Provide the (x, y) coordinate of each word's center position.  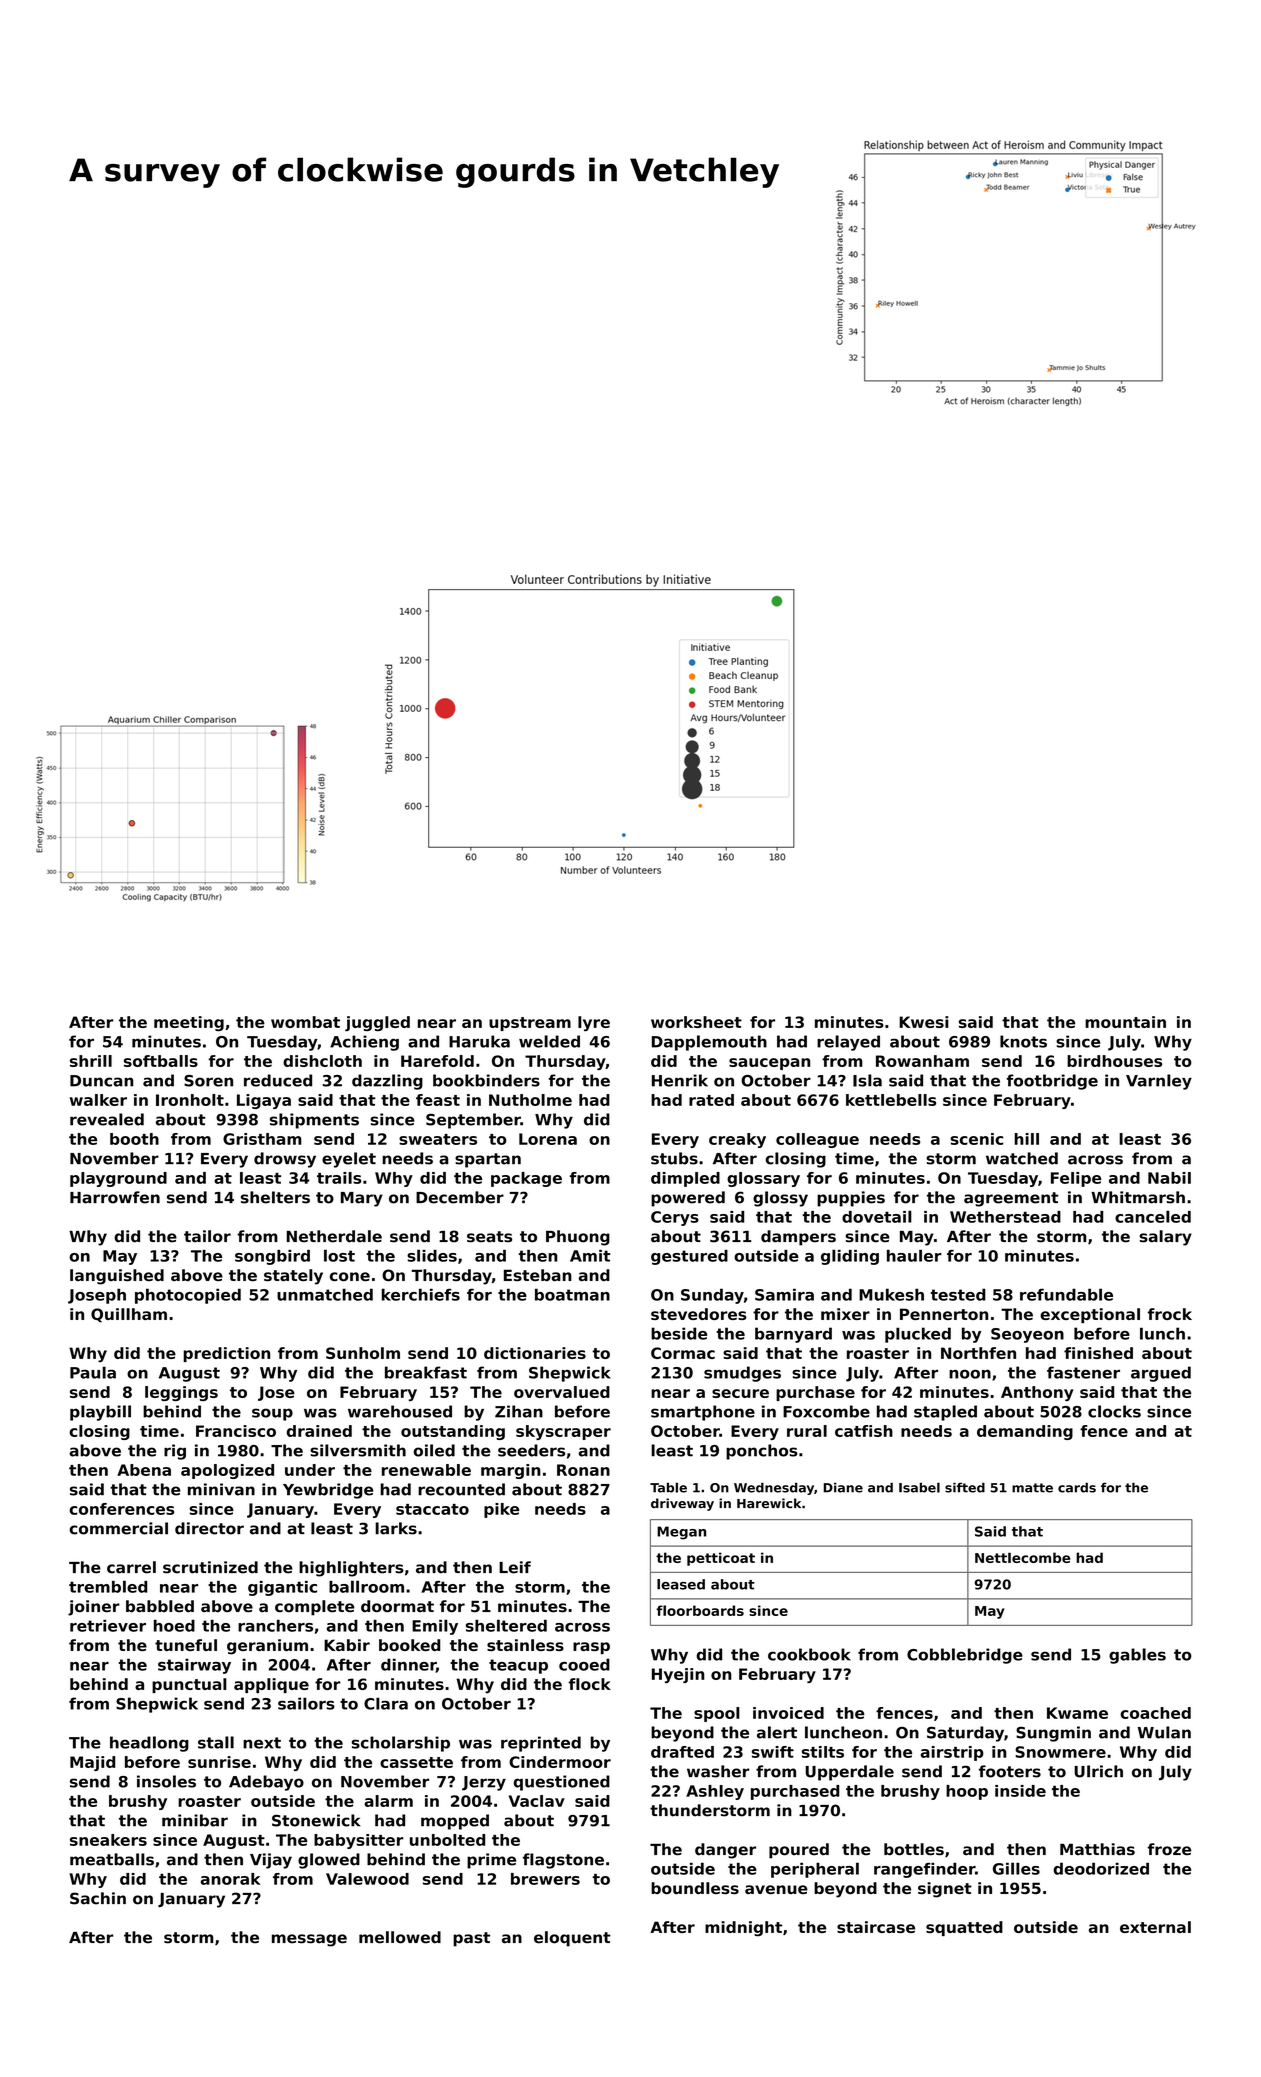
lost (339, 1255)
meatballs (112, 1859)
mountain (1125, 1022)
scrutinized (210, 1567)
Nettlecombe (1022, 1557)
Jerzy (484, 1783)
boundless (695, 1888)
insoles (166, 1781)
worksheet (696, 1022)
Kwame (1077, 1713)
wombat (305, 1022)
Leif (515, 1567)
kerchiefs (421, 1294)
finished (1098, 1353)
